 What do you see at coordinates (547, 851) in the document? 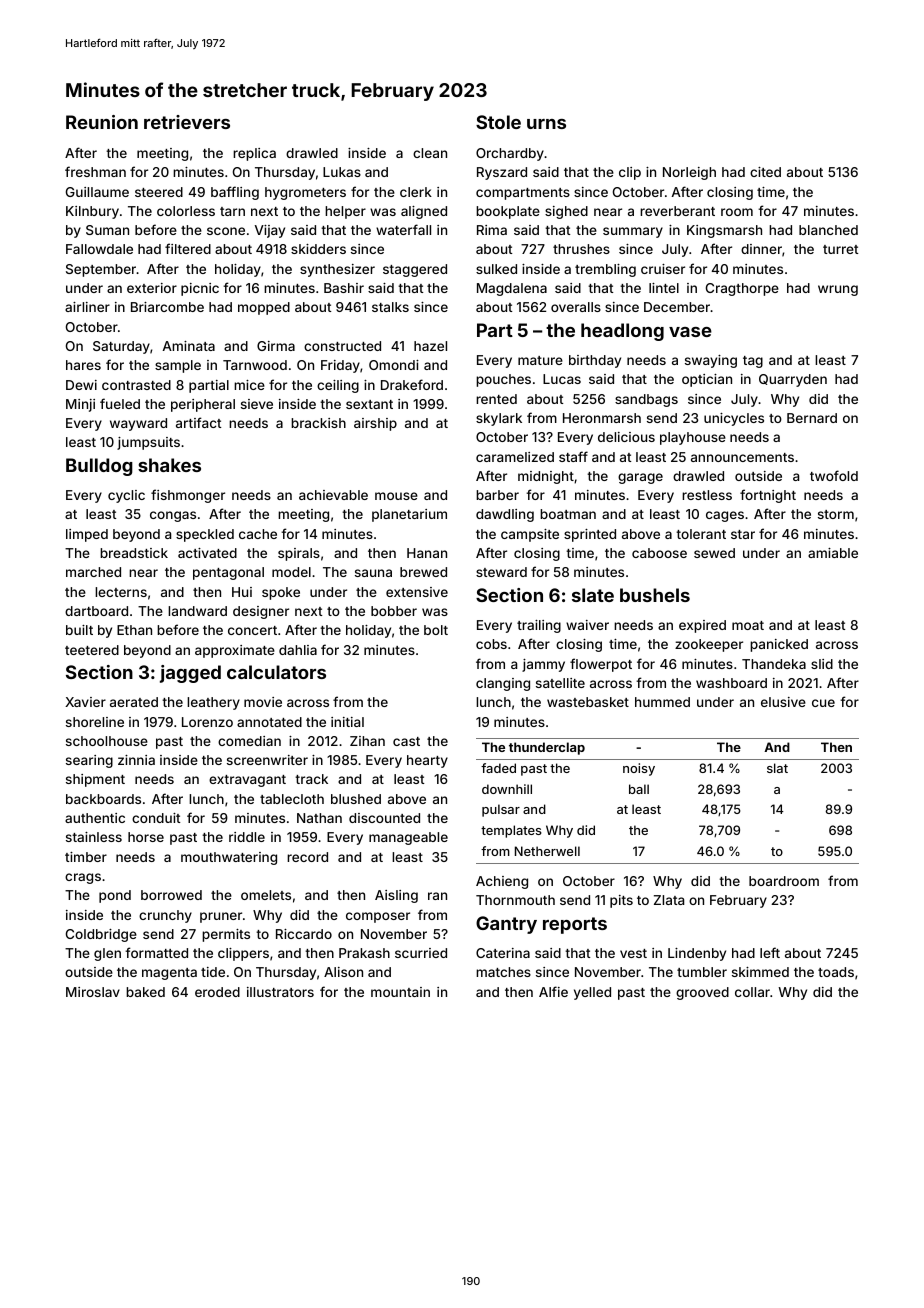
I see `Netherwell` at bounding box center [547, 851].
